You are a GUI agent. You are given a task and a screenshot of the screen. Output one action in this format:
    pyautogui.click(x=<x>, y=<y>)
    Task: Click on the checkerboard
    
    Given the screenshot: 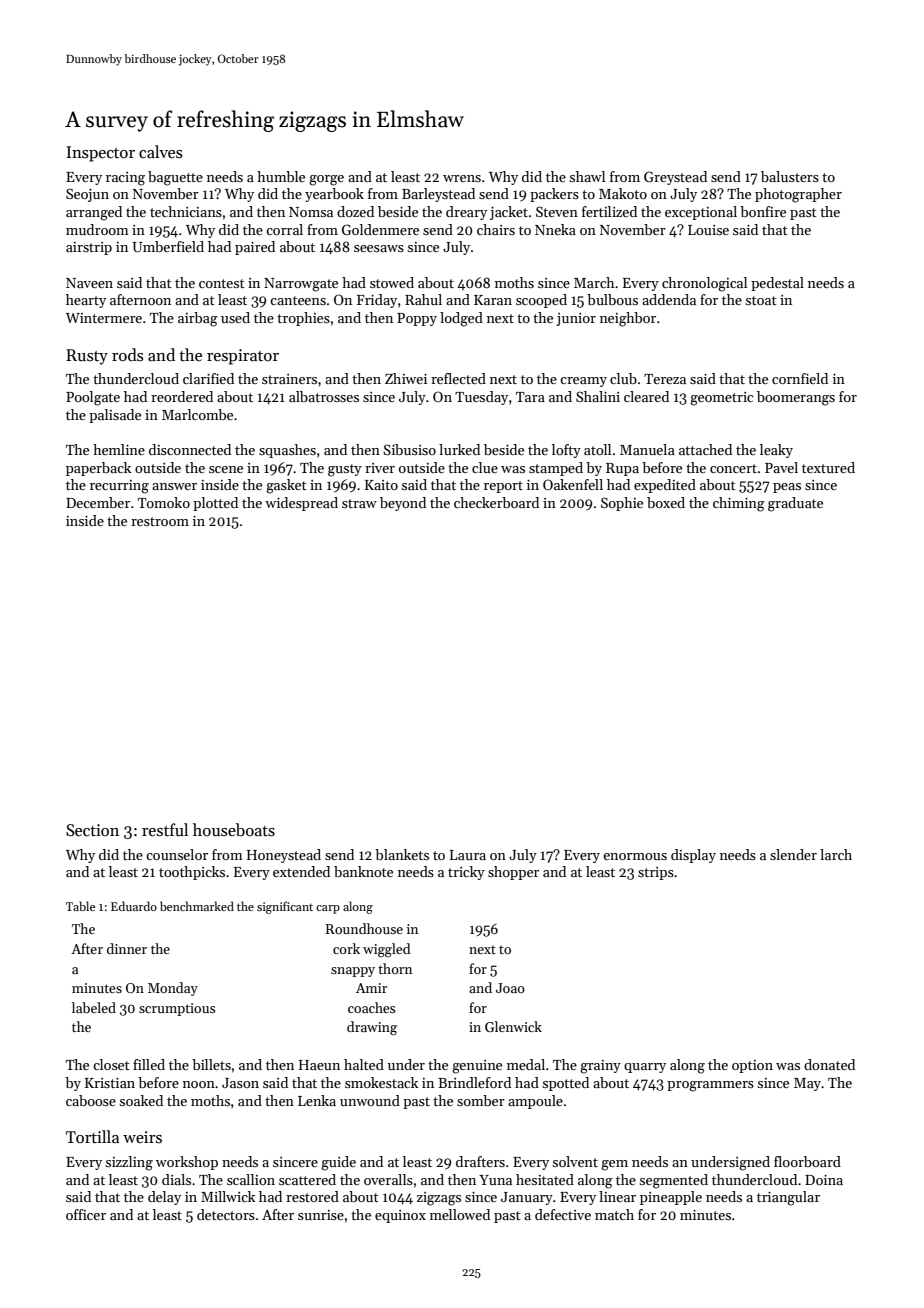 What is the action you would take?
    pyautogui.click(x=496, y=502)
